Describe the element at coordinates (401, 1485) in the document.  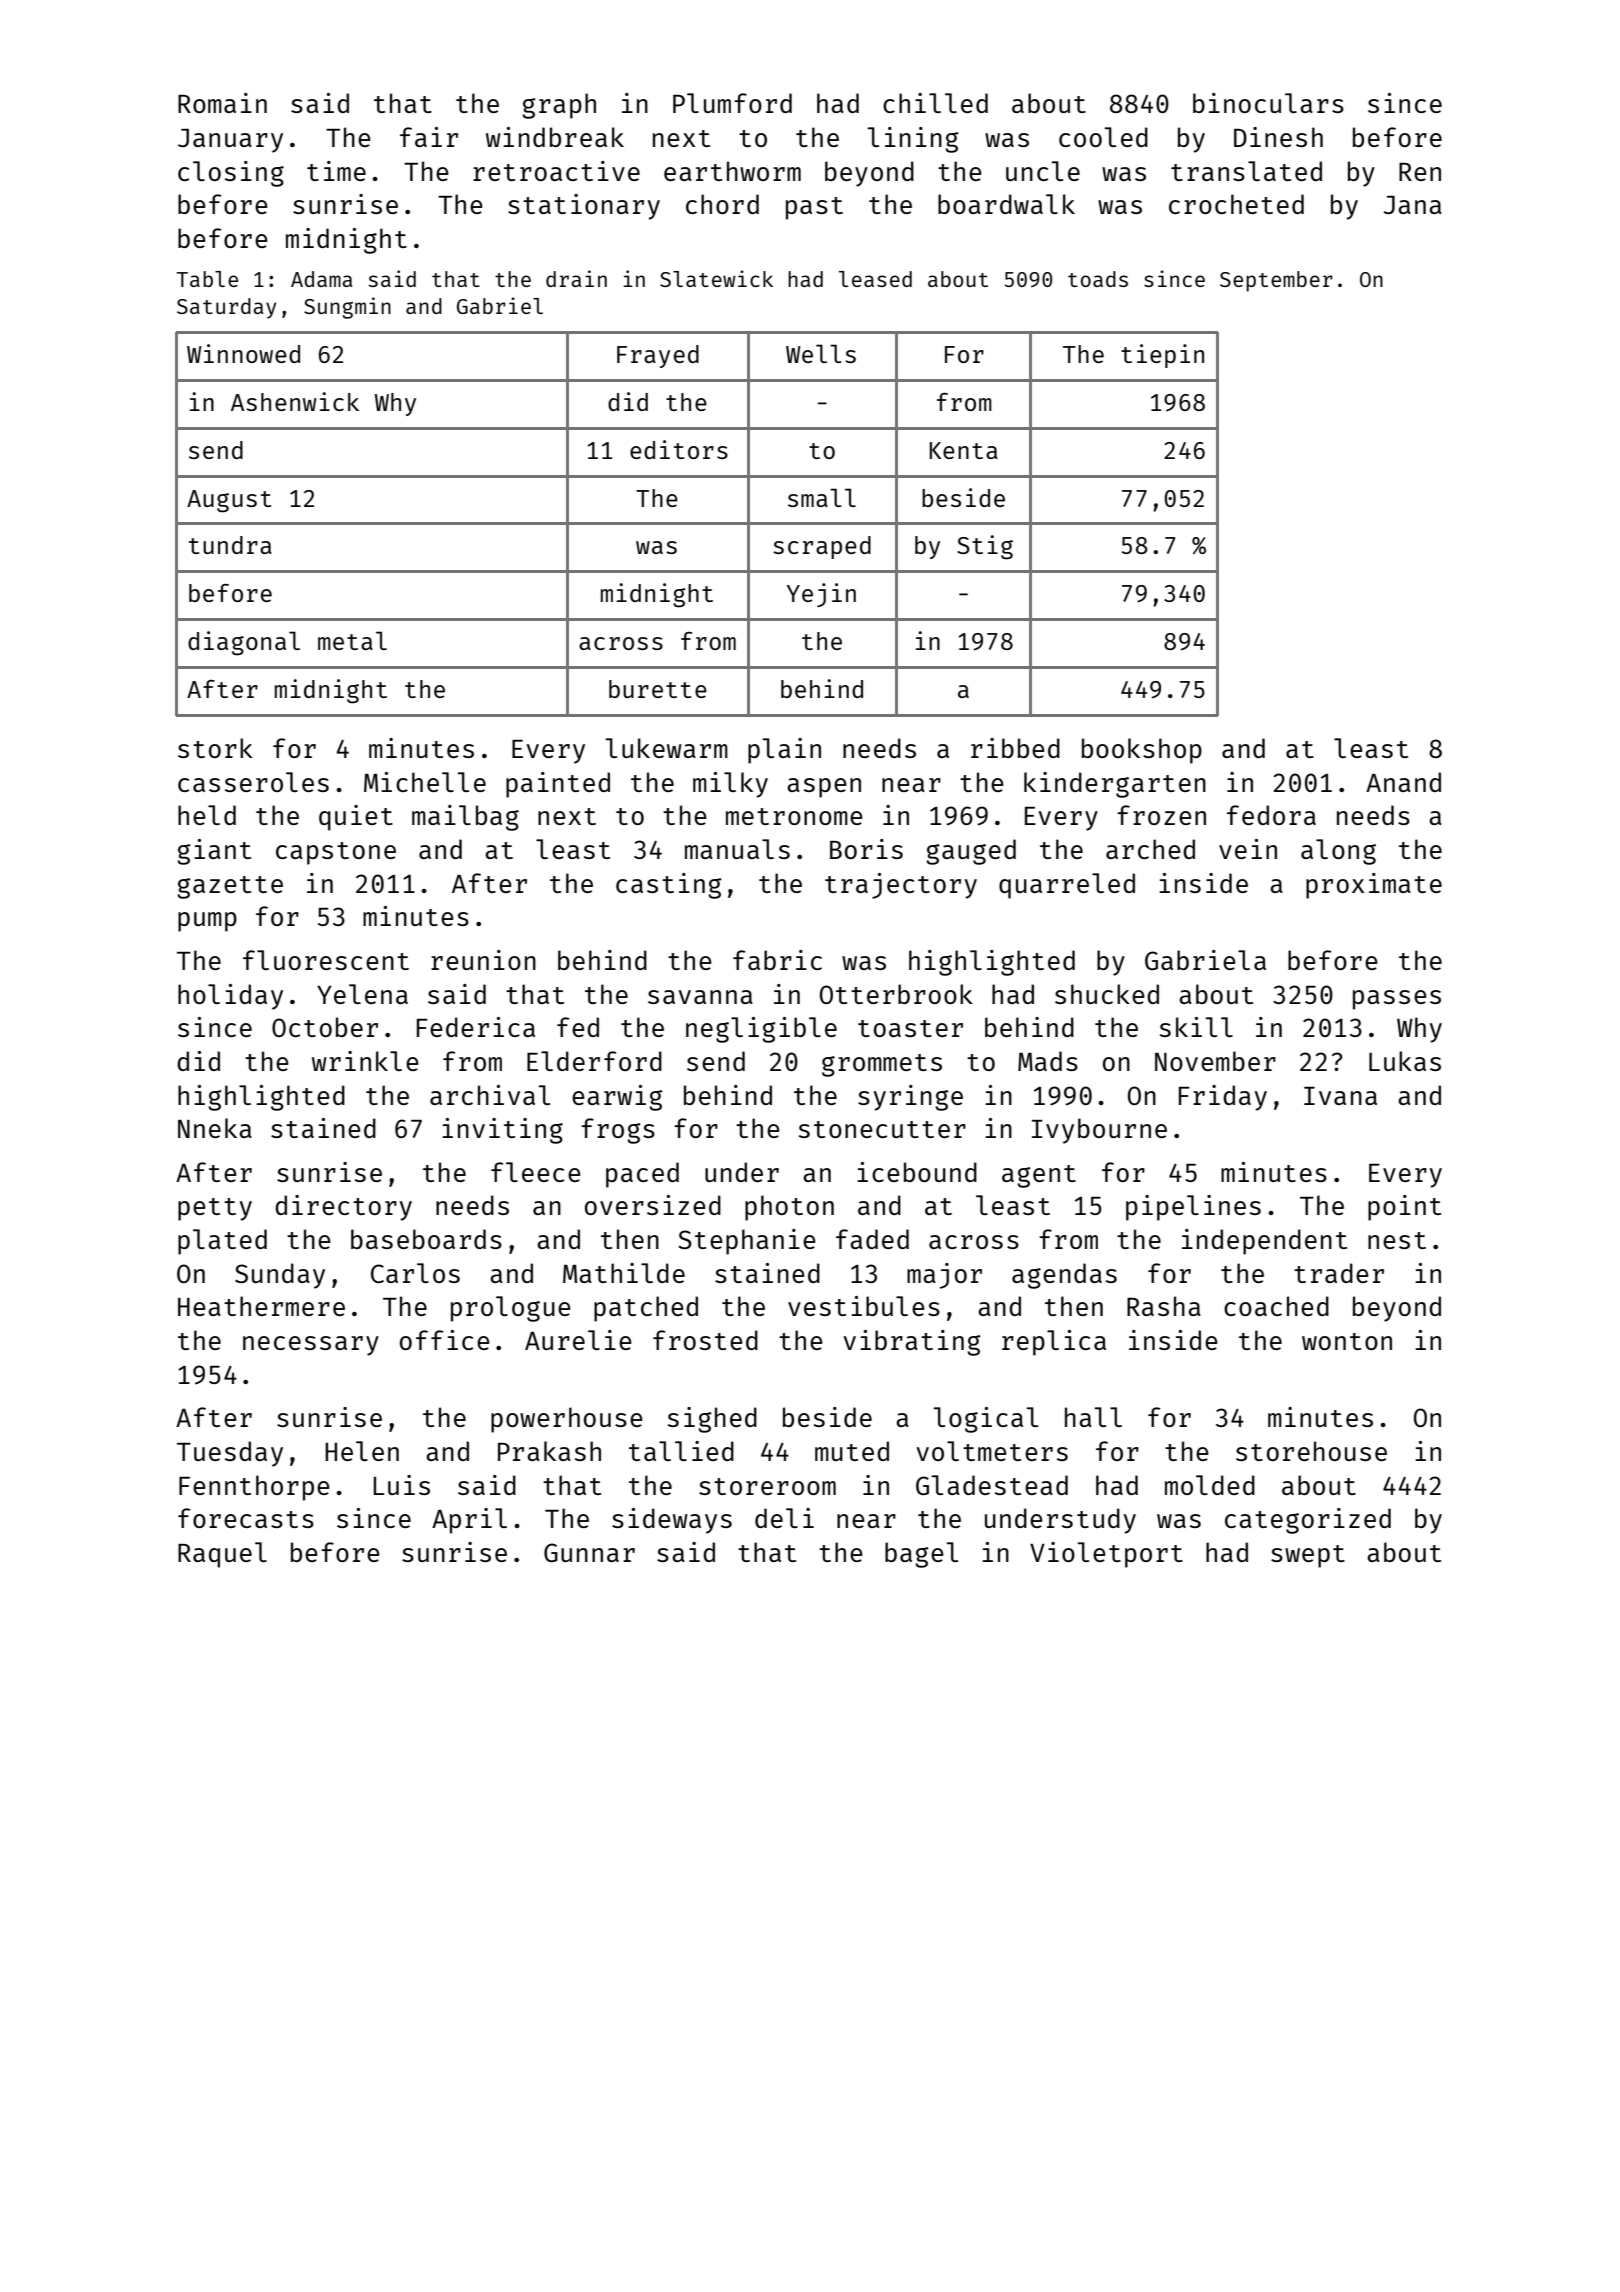
I see `Luis` at that location.
